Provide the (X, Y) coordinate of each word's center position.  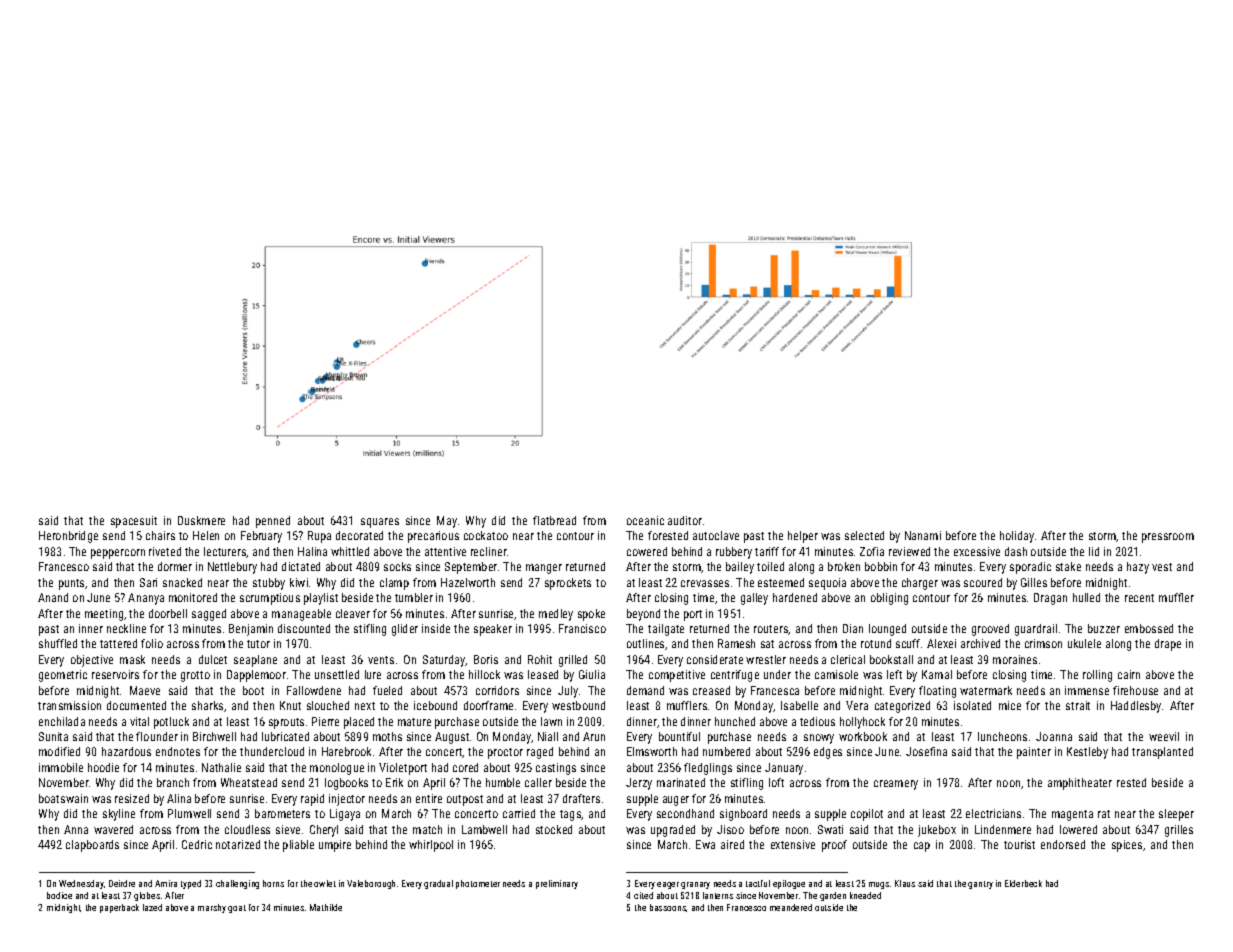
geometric (63, 676)
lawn (551, 721)
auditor (685, 520)
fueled (387, 690)
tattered (118, 643)
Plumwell (189, 813)
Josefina (926, 751)
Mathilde (326, 907)
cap (922, 847)
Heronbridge (68, 537)
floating (937, 692)
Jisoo (730, 829)
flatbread (554, 520)
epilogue (789, 884)
